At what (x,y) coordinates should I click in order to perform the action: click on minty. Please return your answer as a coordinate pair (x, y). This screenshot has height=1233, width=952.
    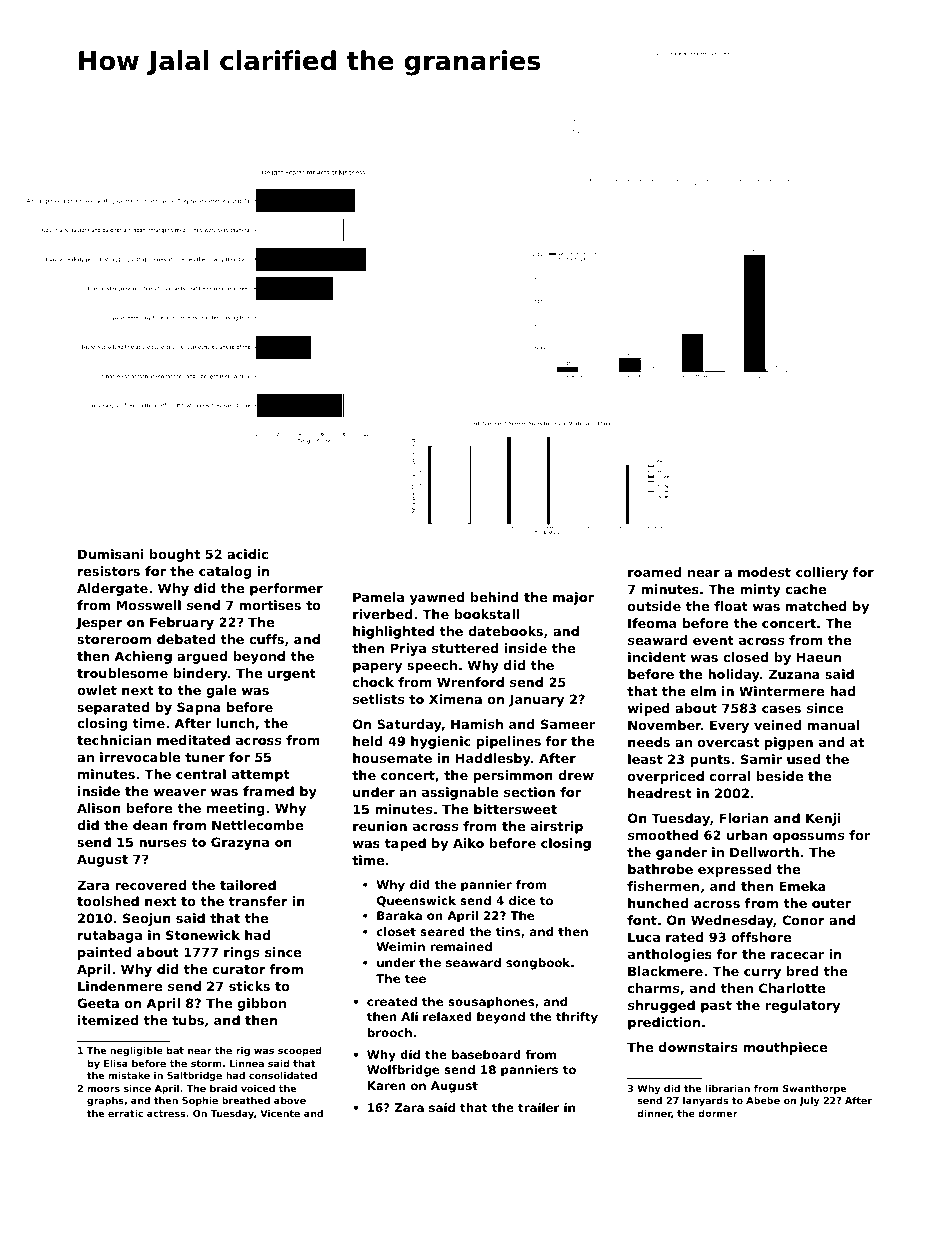
    Looking at the image, I should click on (760, 590).
